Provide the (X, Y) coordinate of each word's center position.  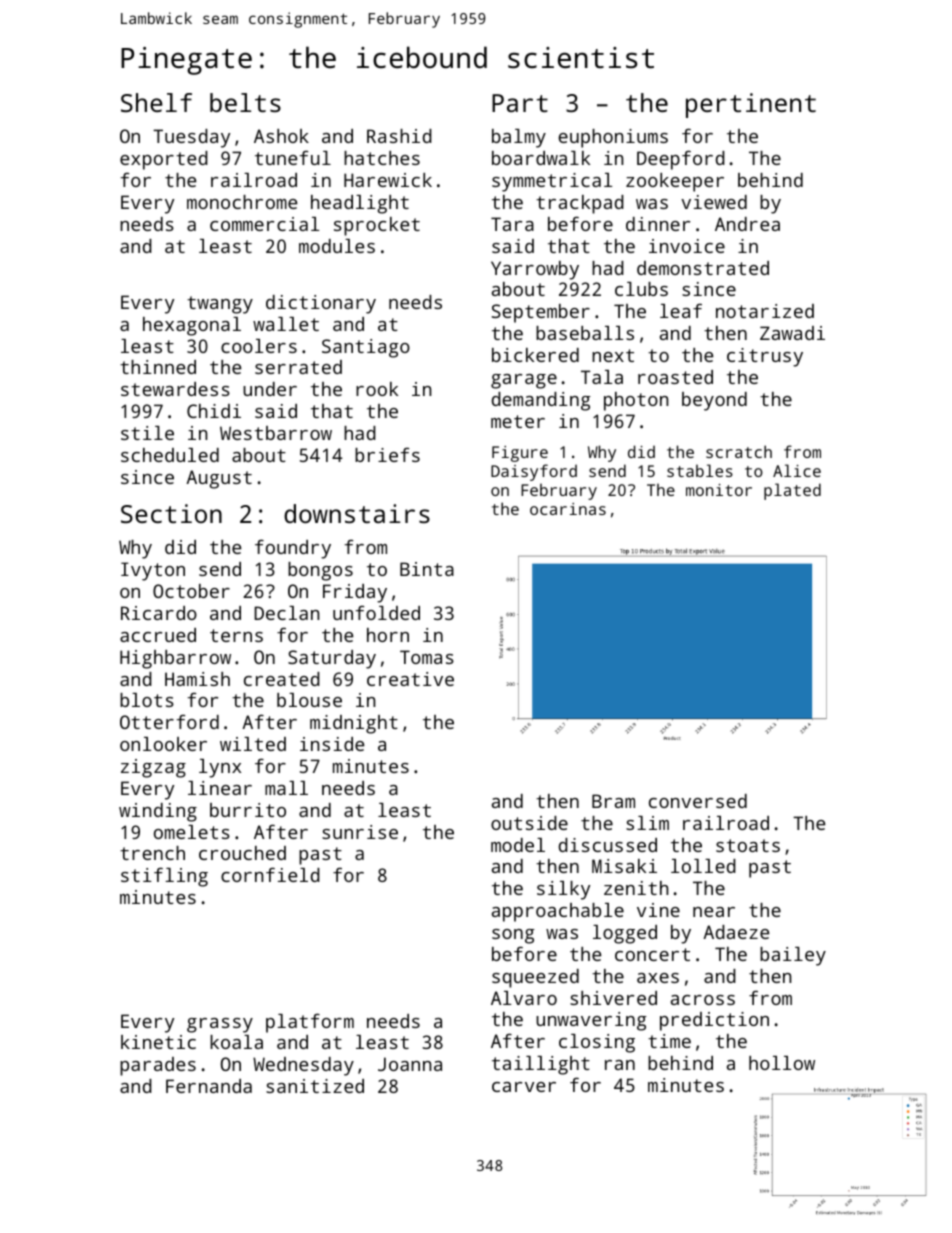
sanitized (315, 1086)
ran (620, 1065)
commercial (264, 224)
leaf (681, 310)
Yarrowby (535, 270)
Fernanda (209, 1086)
